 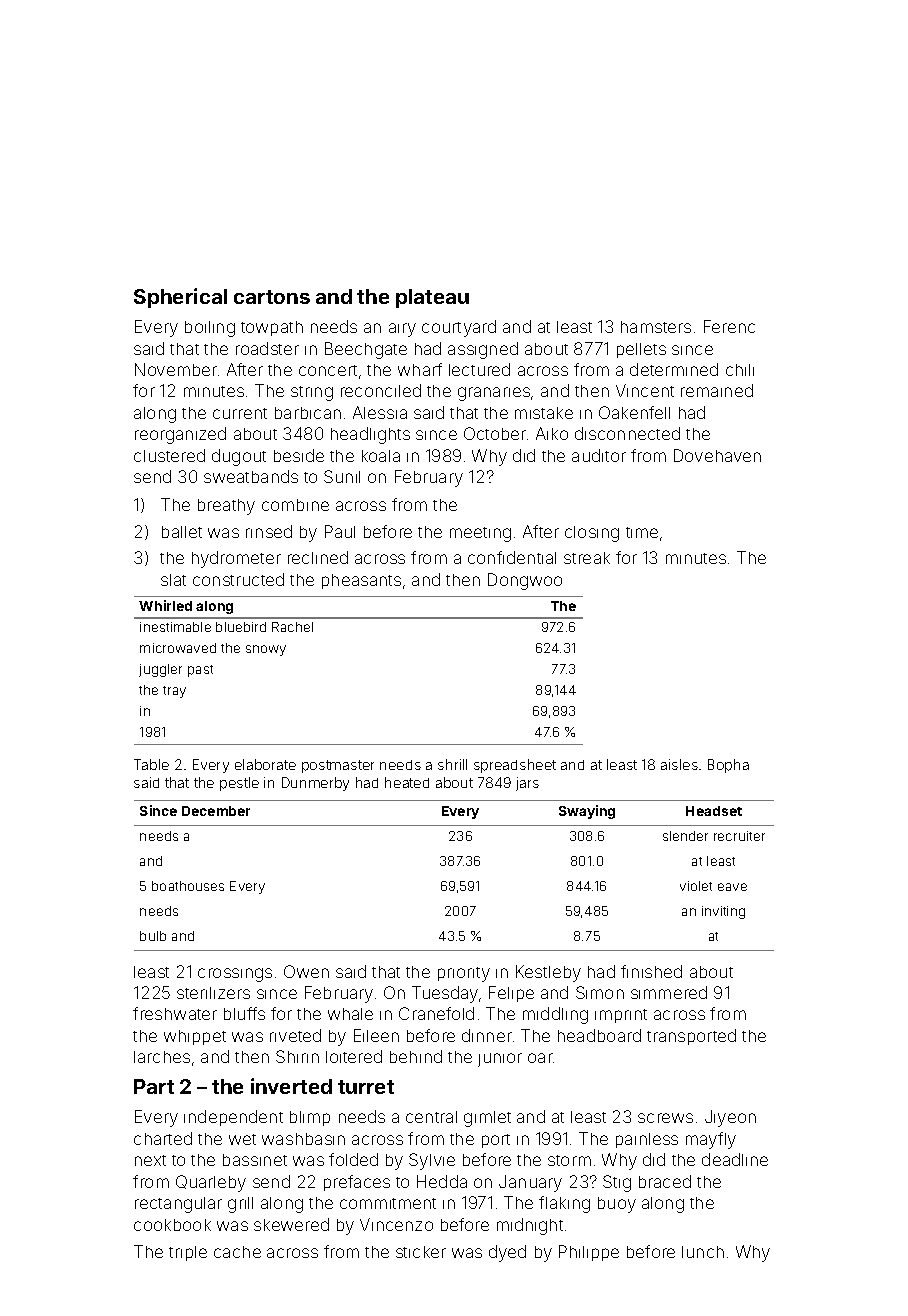 What do you see at coordinates (175, 1013) in the document?
I see `freshwater` at bounding box center [175, 1013].
